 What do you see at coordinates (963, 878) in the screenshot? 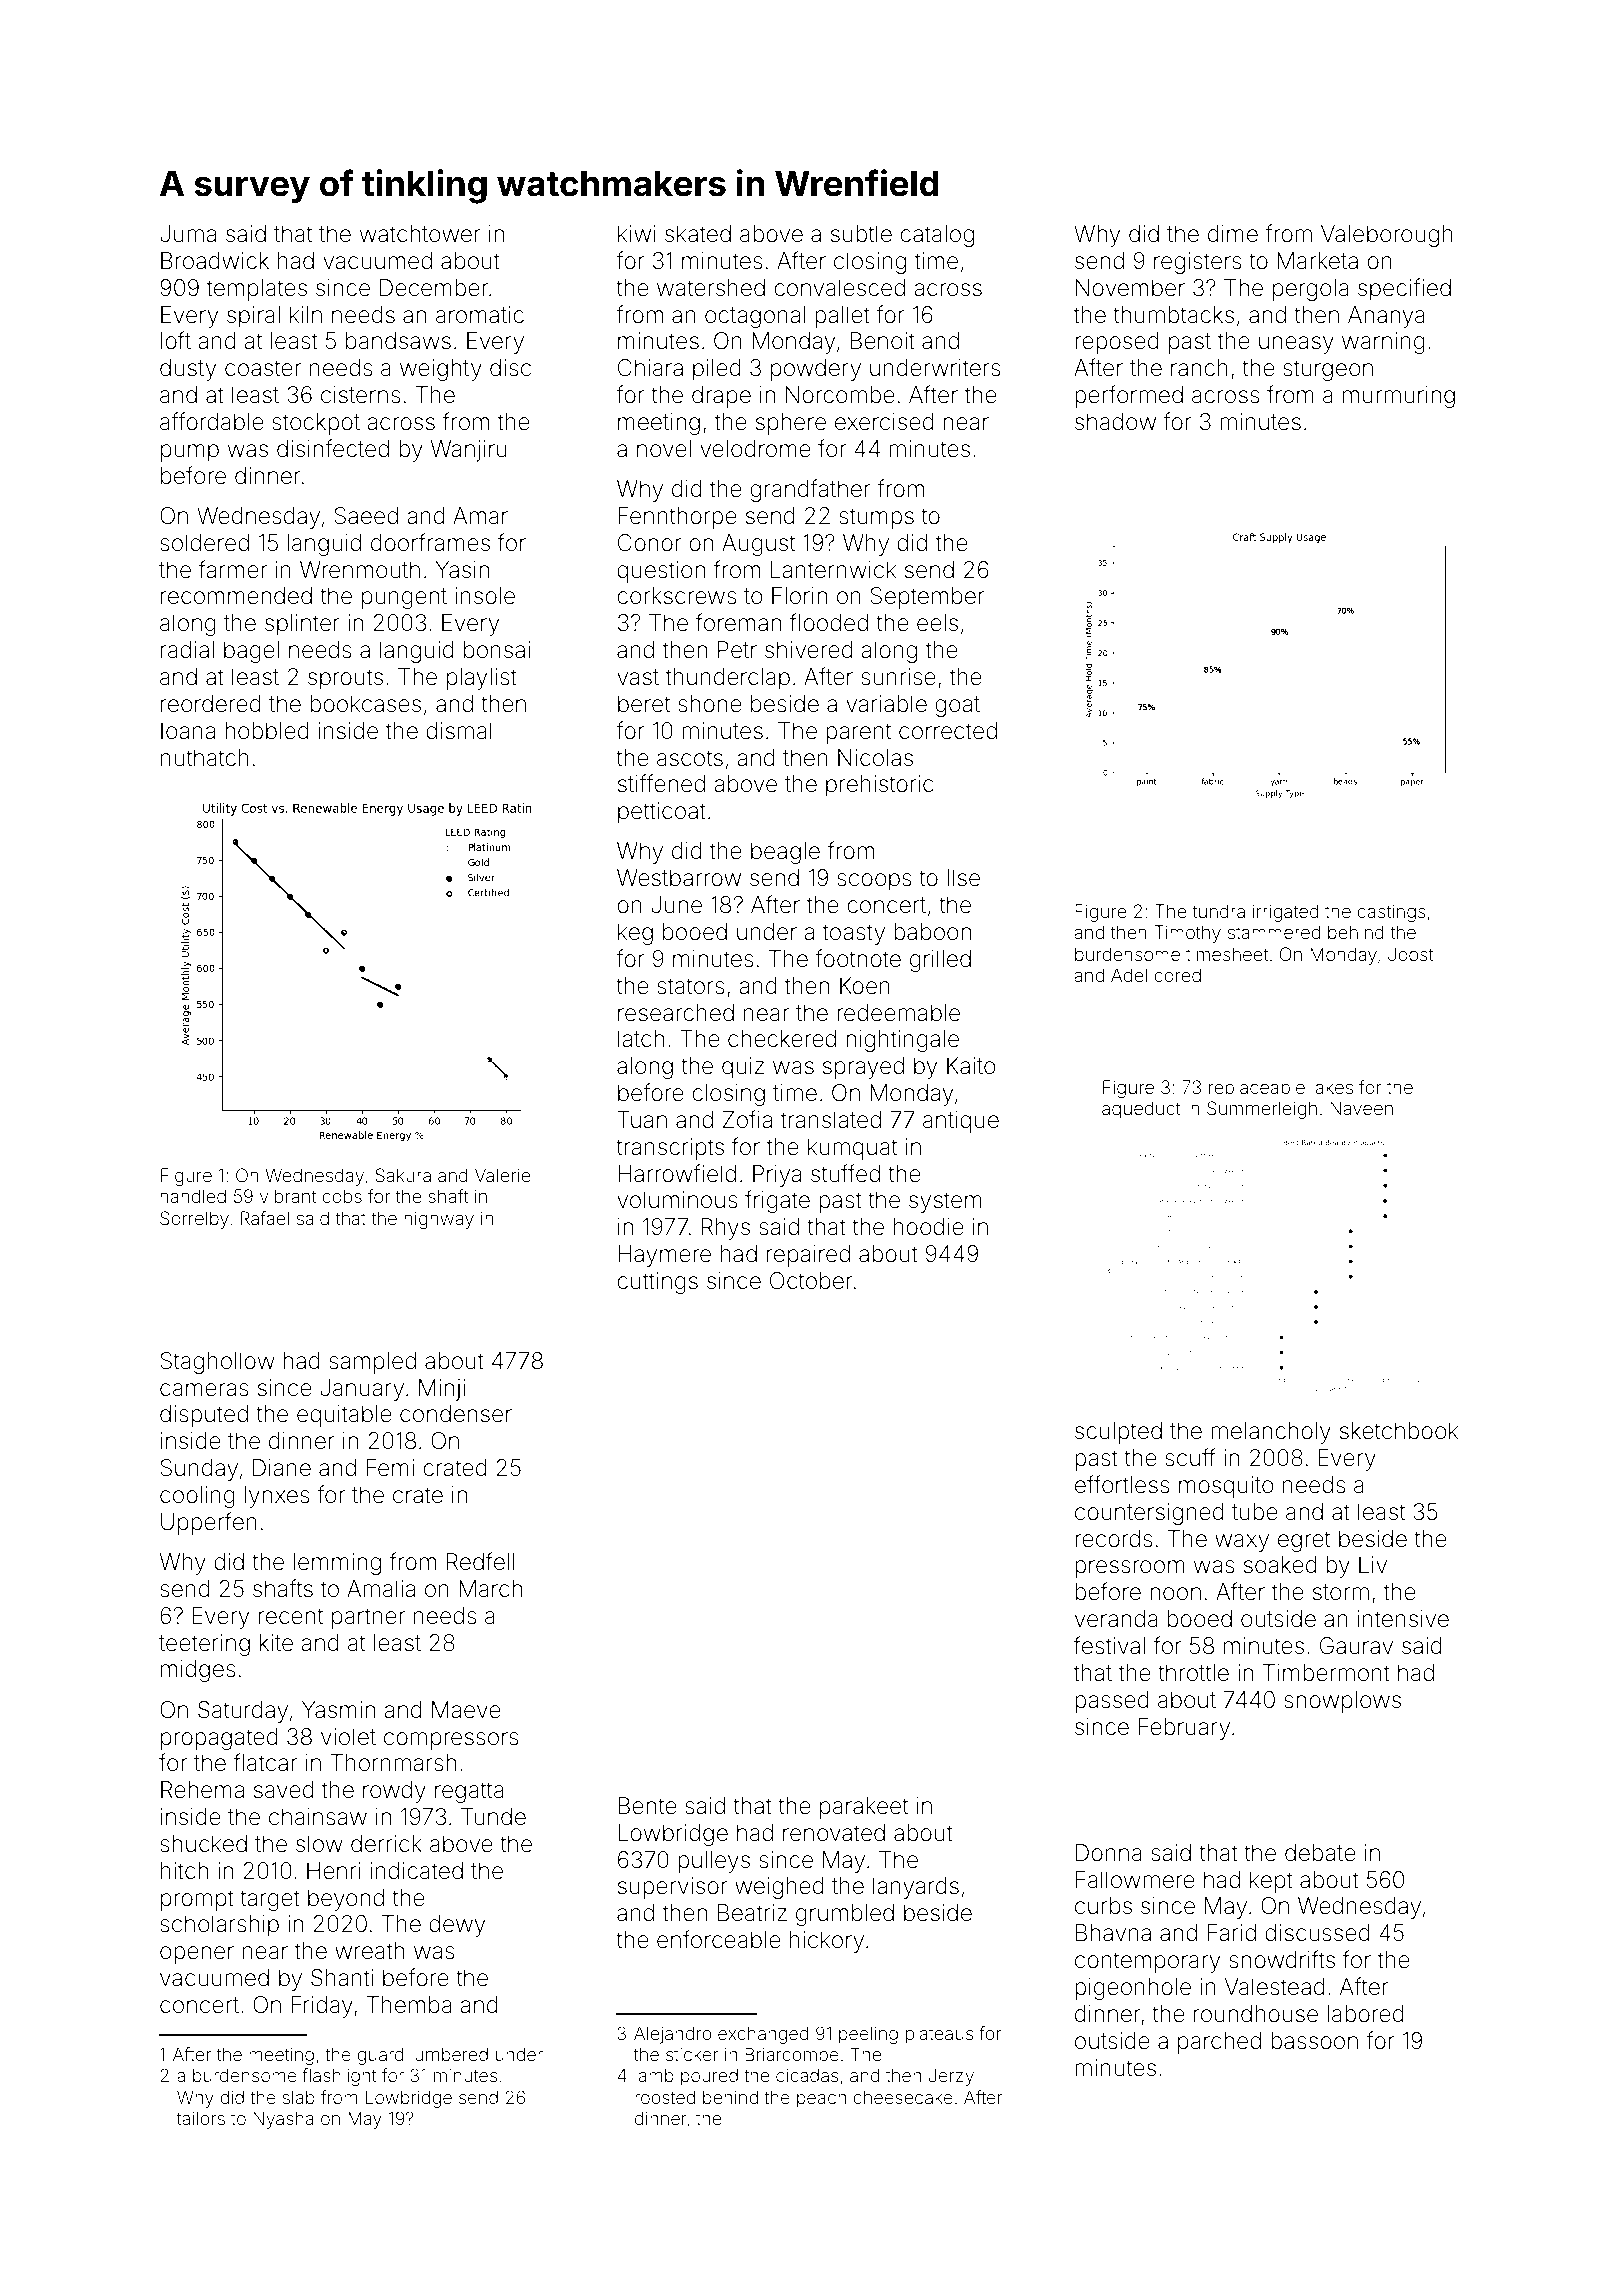
I see `Ilse` at bounding box center [963, 878].
